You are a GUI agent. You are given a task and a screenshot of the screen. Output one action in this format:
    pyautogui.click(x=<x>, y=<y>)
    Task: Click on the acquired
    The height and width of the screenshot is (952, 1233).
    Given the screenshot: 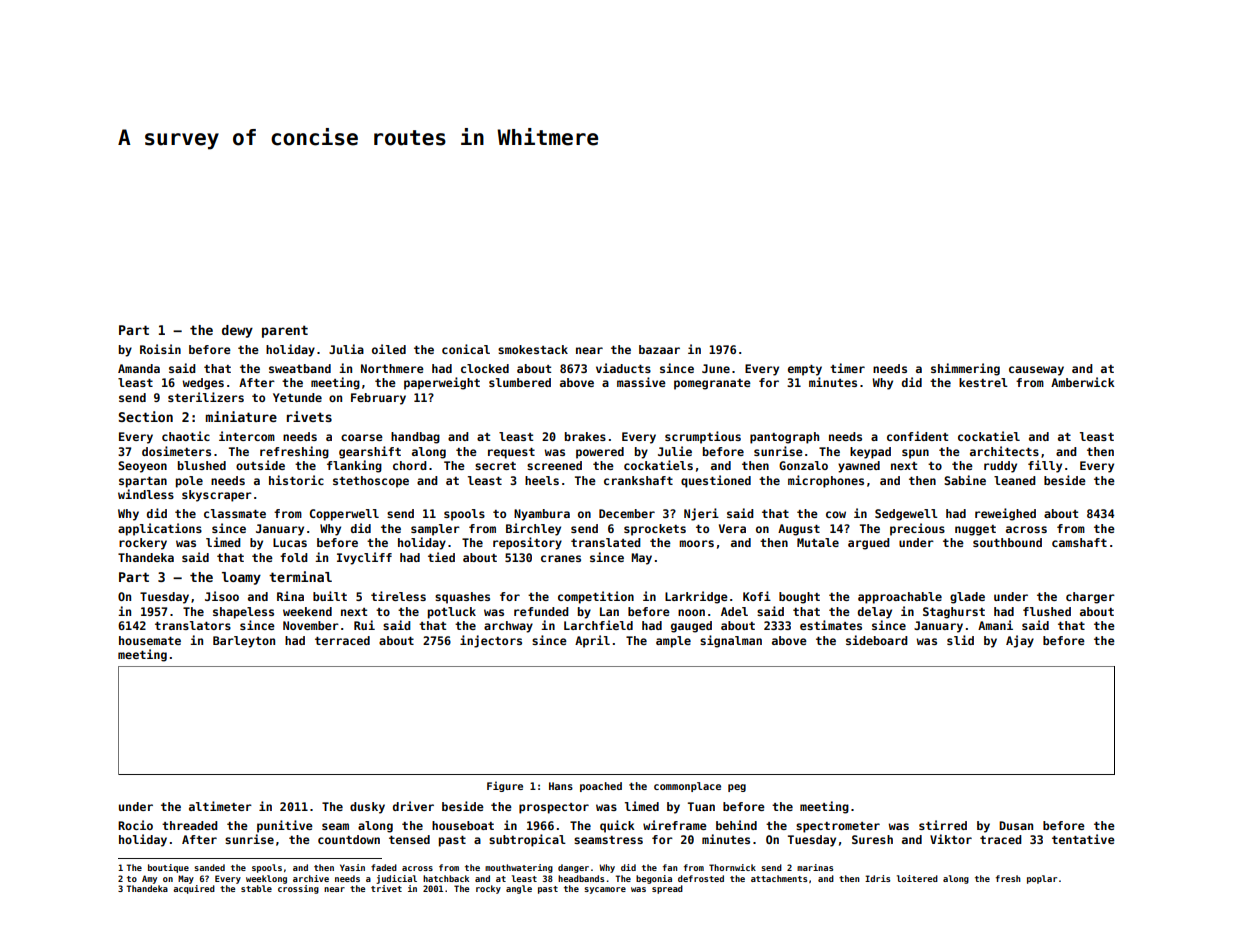 What is the action you would take?
    pyautogui.click(x=194, y=889)
